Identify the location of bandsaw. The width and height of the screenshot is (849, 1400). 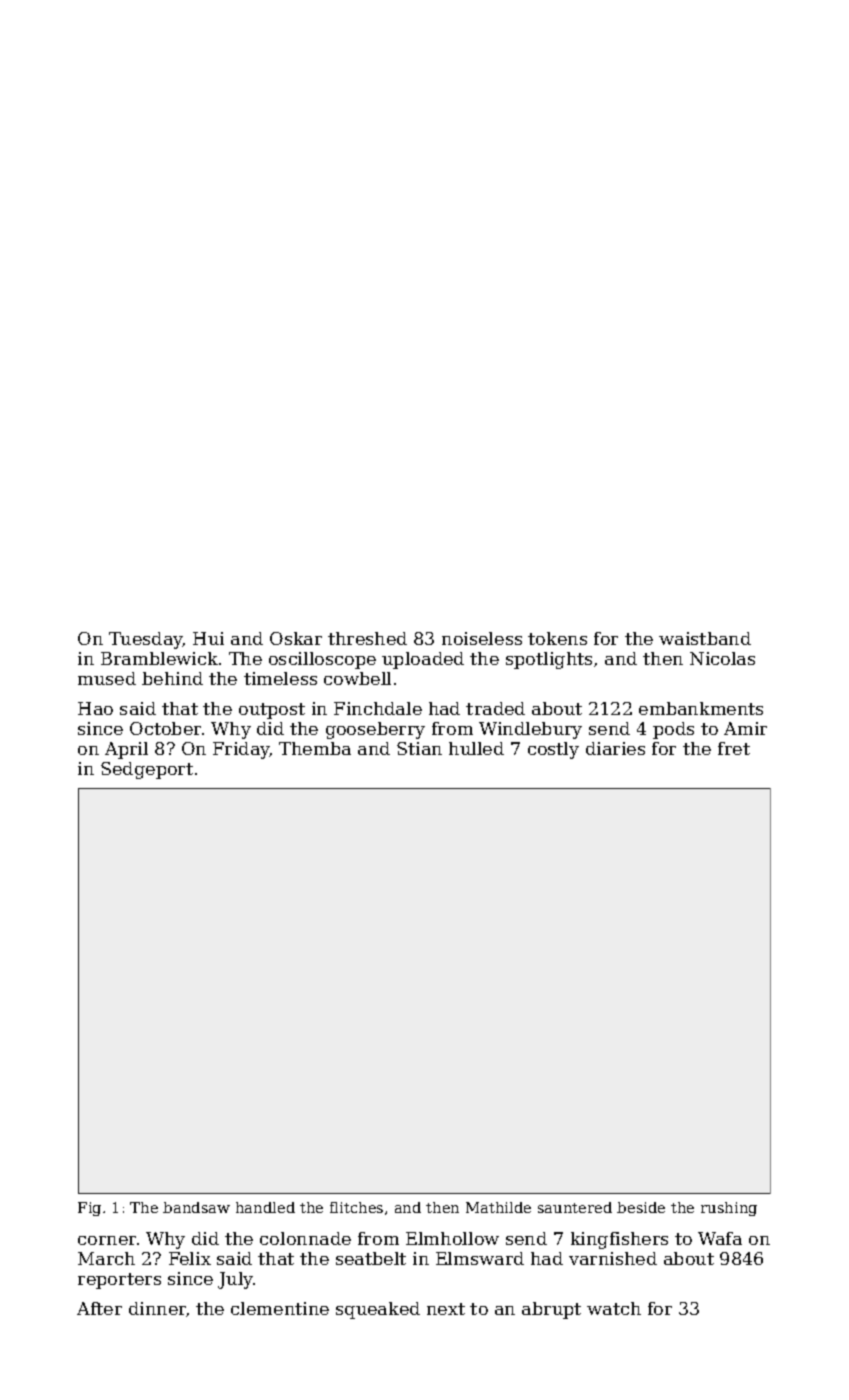
(196, 1207).
